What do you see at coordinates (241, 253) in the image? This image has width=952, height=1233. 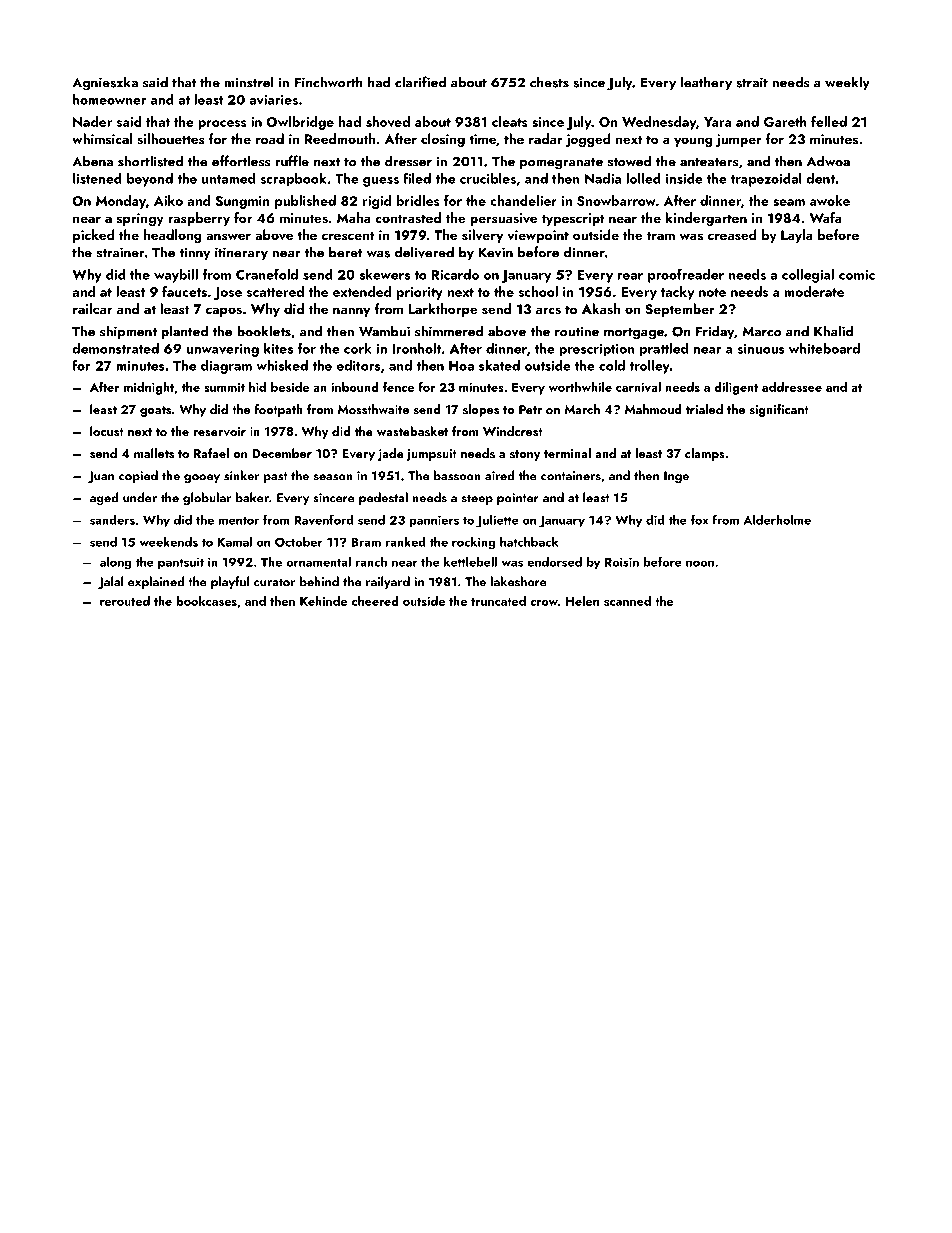 I see `itinerary` at bounding box center [241, 253].
